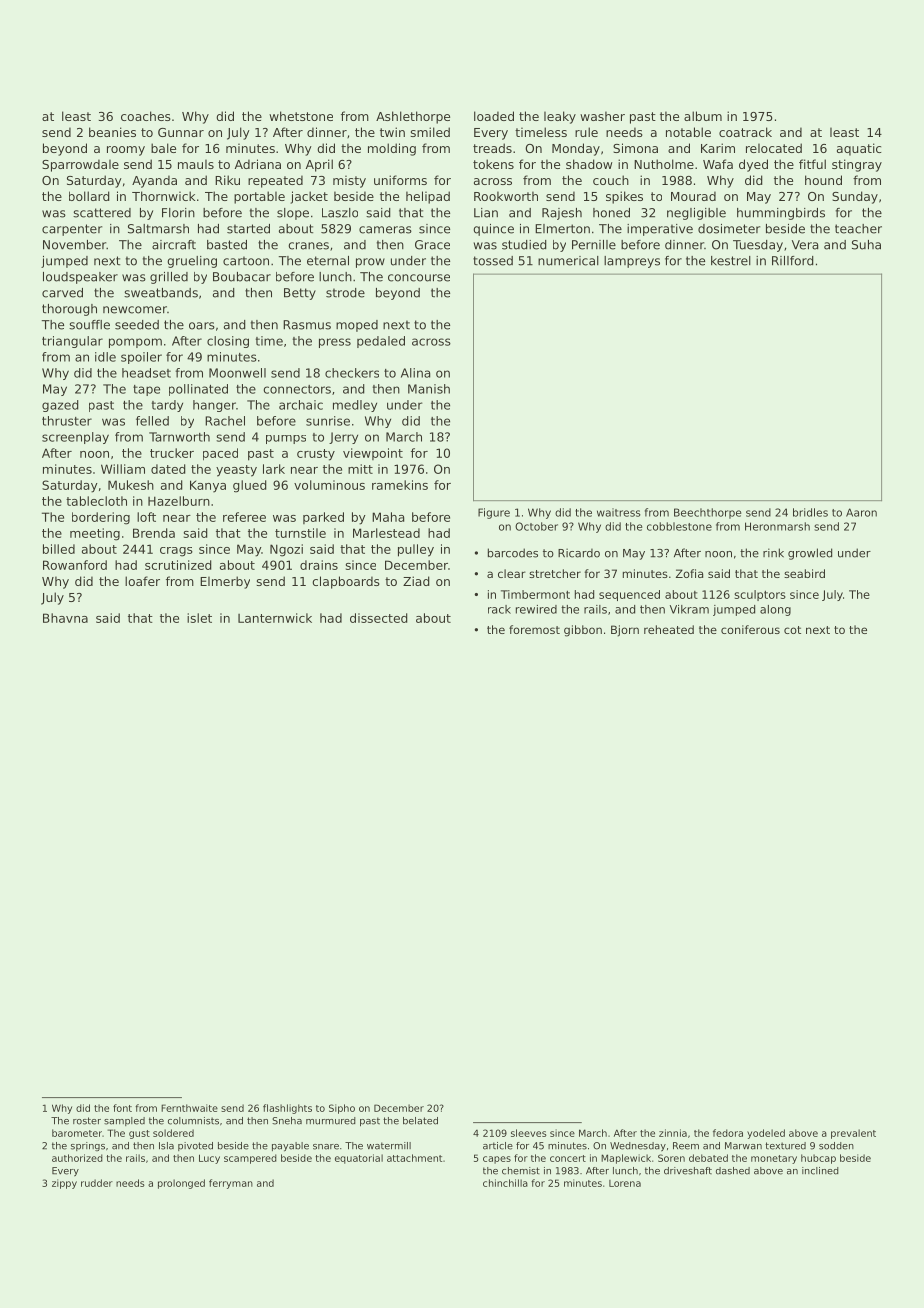  What do you see at coordinates (859, 149) in the screenshot?
I see `aquatic` at bounding box center [859, 149].
